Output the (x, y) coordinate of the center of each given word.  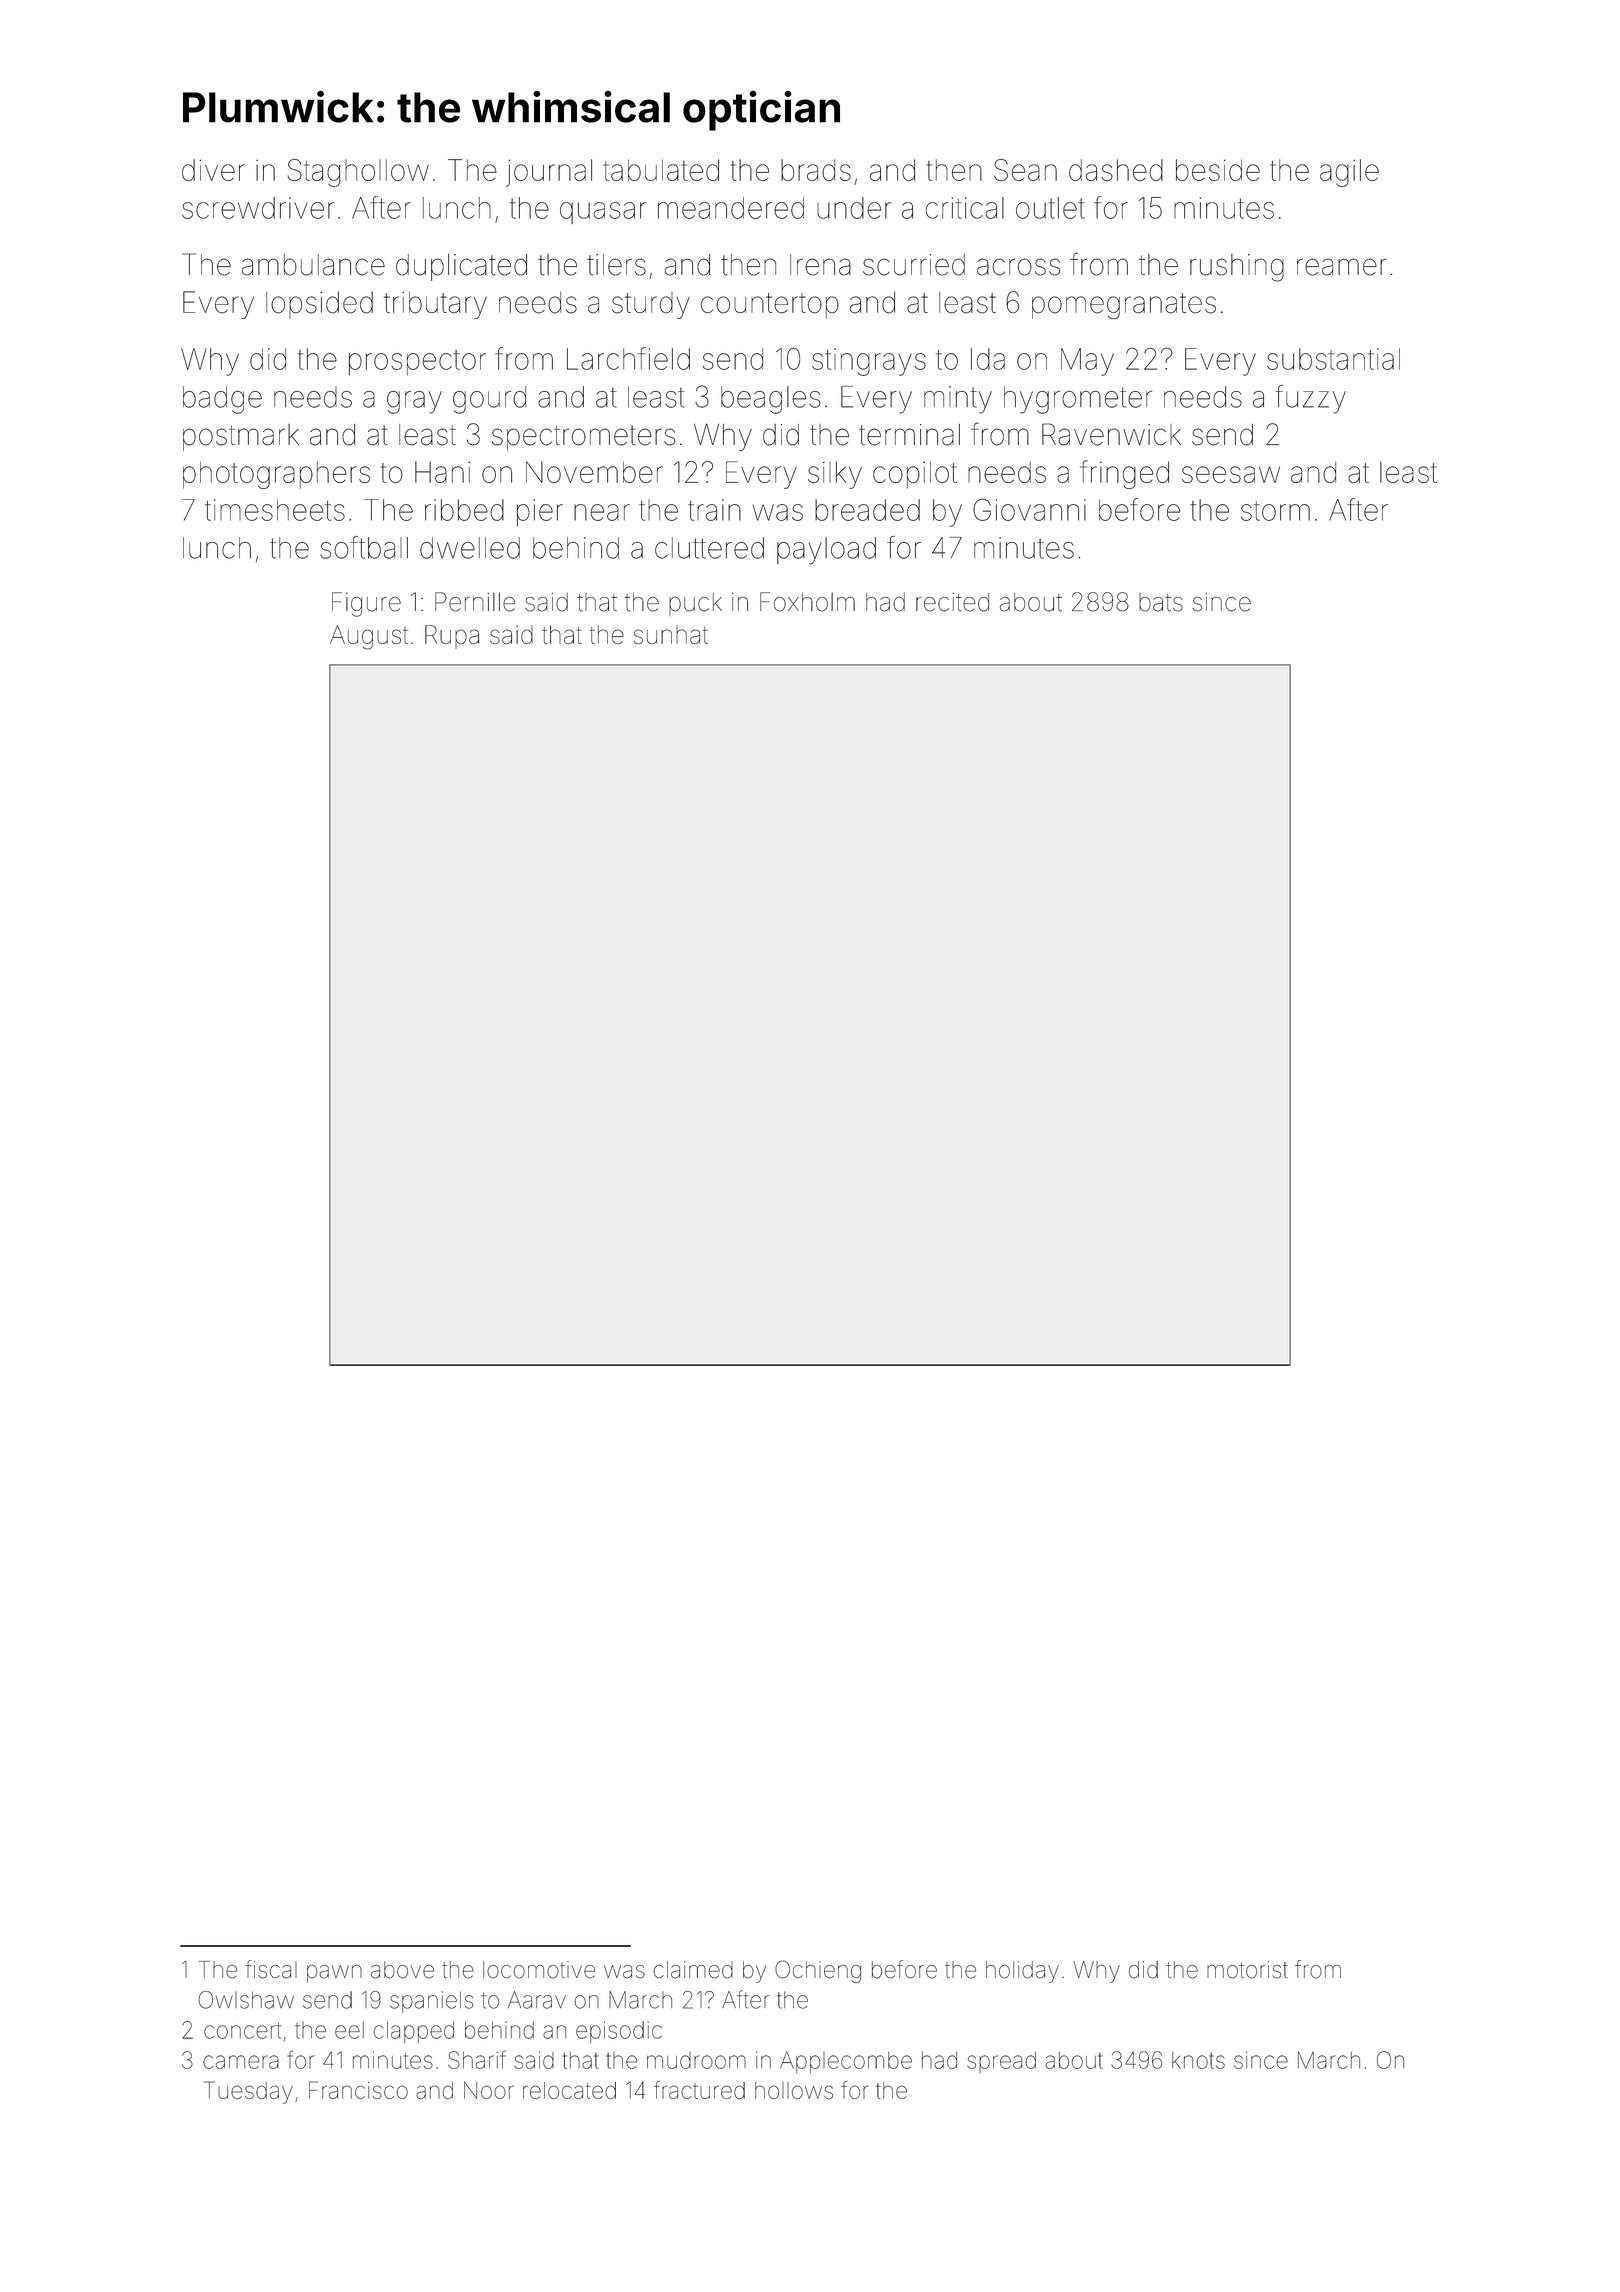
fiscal (271, 1969)
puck (695, 604)
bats (1161, 602)
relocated (569, 2090)
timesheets (275, 510)
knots (1198, 2060)
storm (1275, 511)
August (369, 637)
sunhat (671, 635)
